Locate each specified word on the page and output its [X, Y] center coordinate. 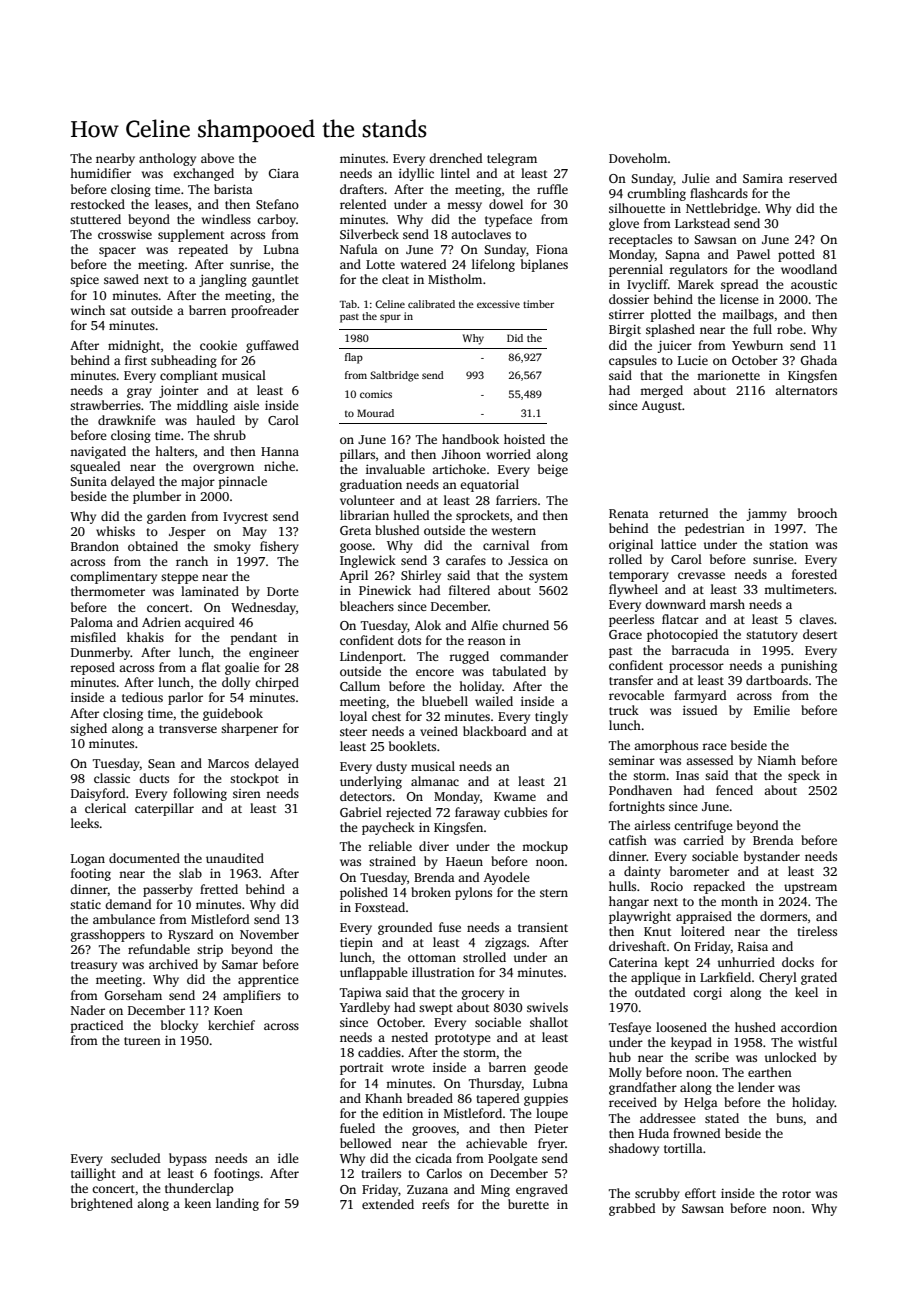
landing [237, 1204]
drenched [455, 158]
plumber [157, 497]
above [217, 158]
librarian [364, 515]
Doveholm [638, 158]
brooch [817, 513]
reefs [435, 1204]
